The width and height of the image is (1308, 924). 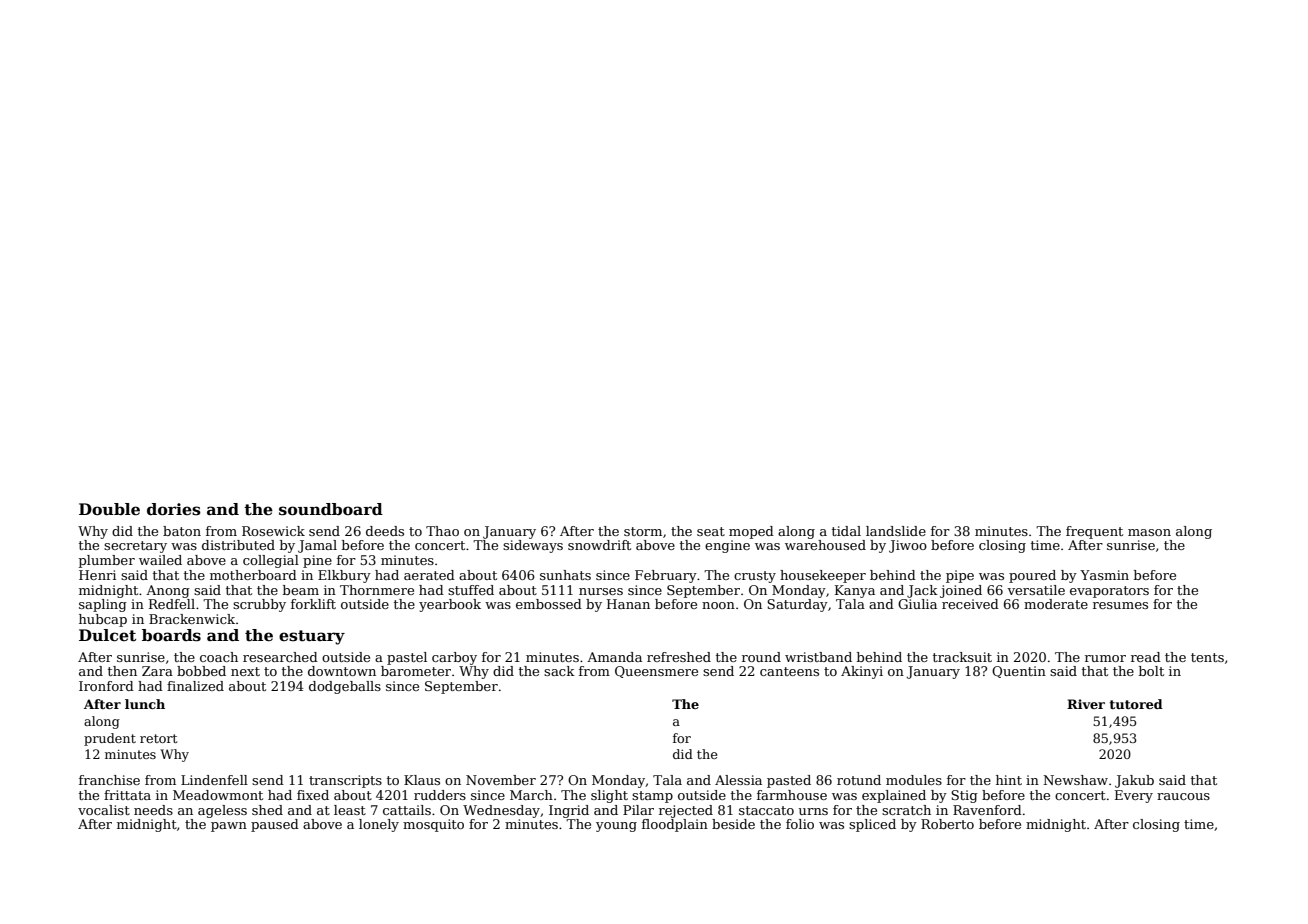 What do you see at coordinates (1146, 657) in the image?
I see `read` at bounding box center [1146, 657].
